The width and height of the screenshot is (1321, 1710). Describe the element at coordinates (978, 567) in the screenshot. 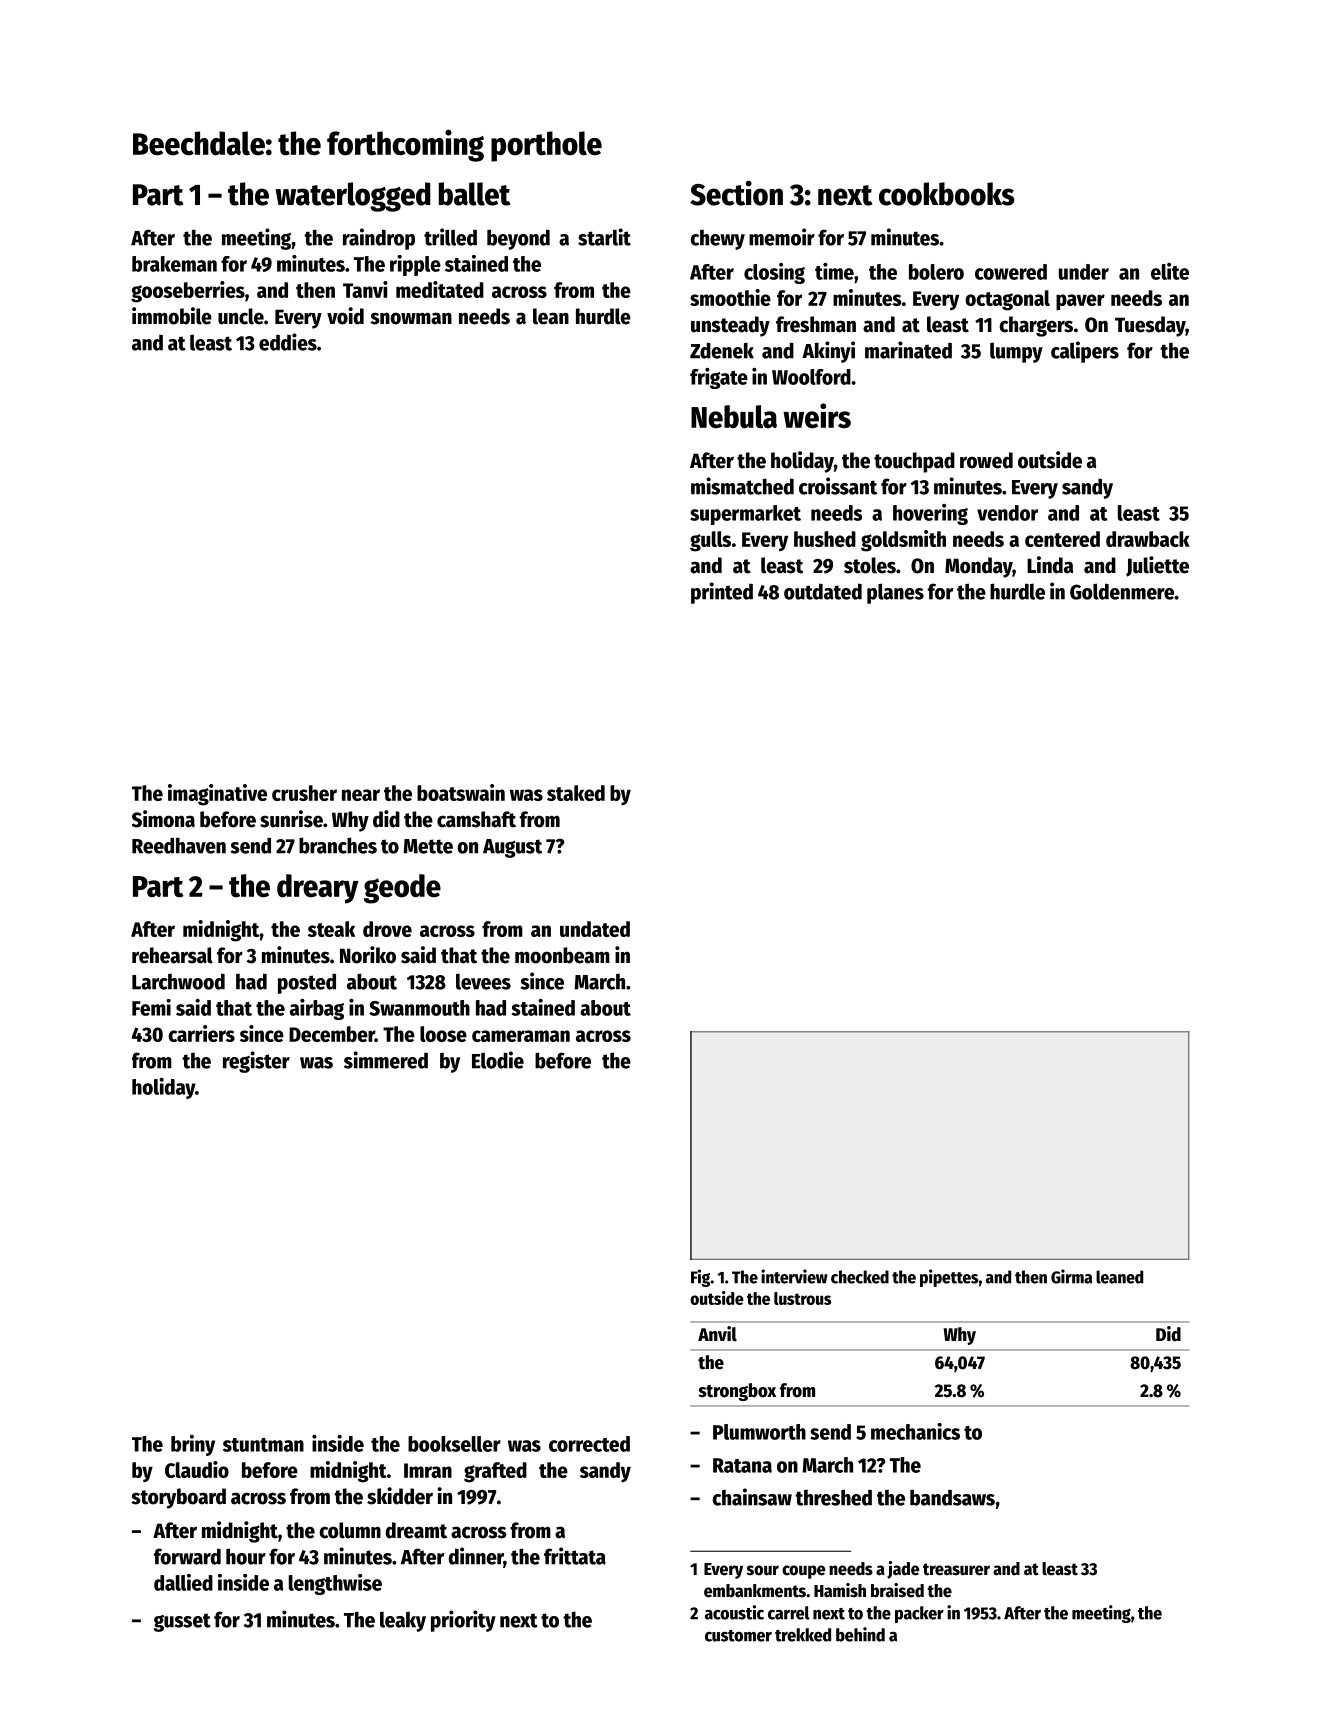

I see `Monday` at that location.
